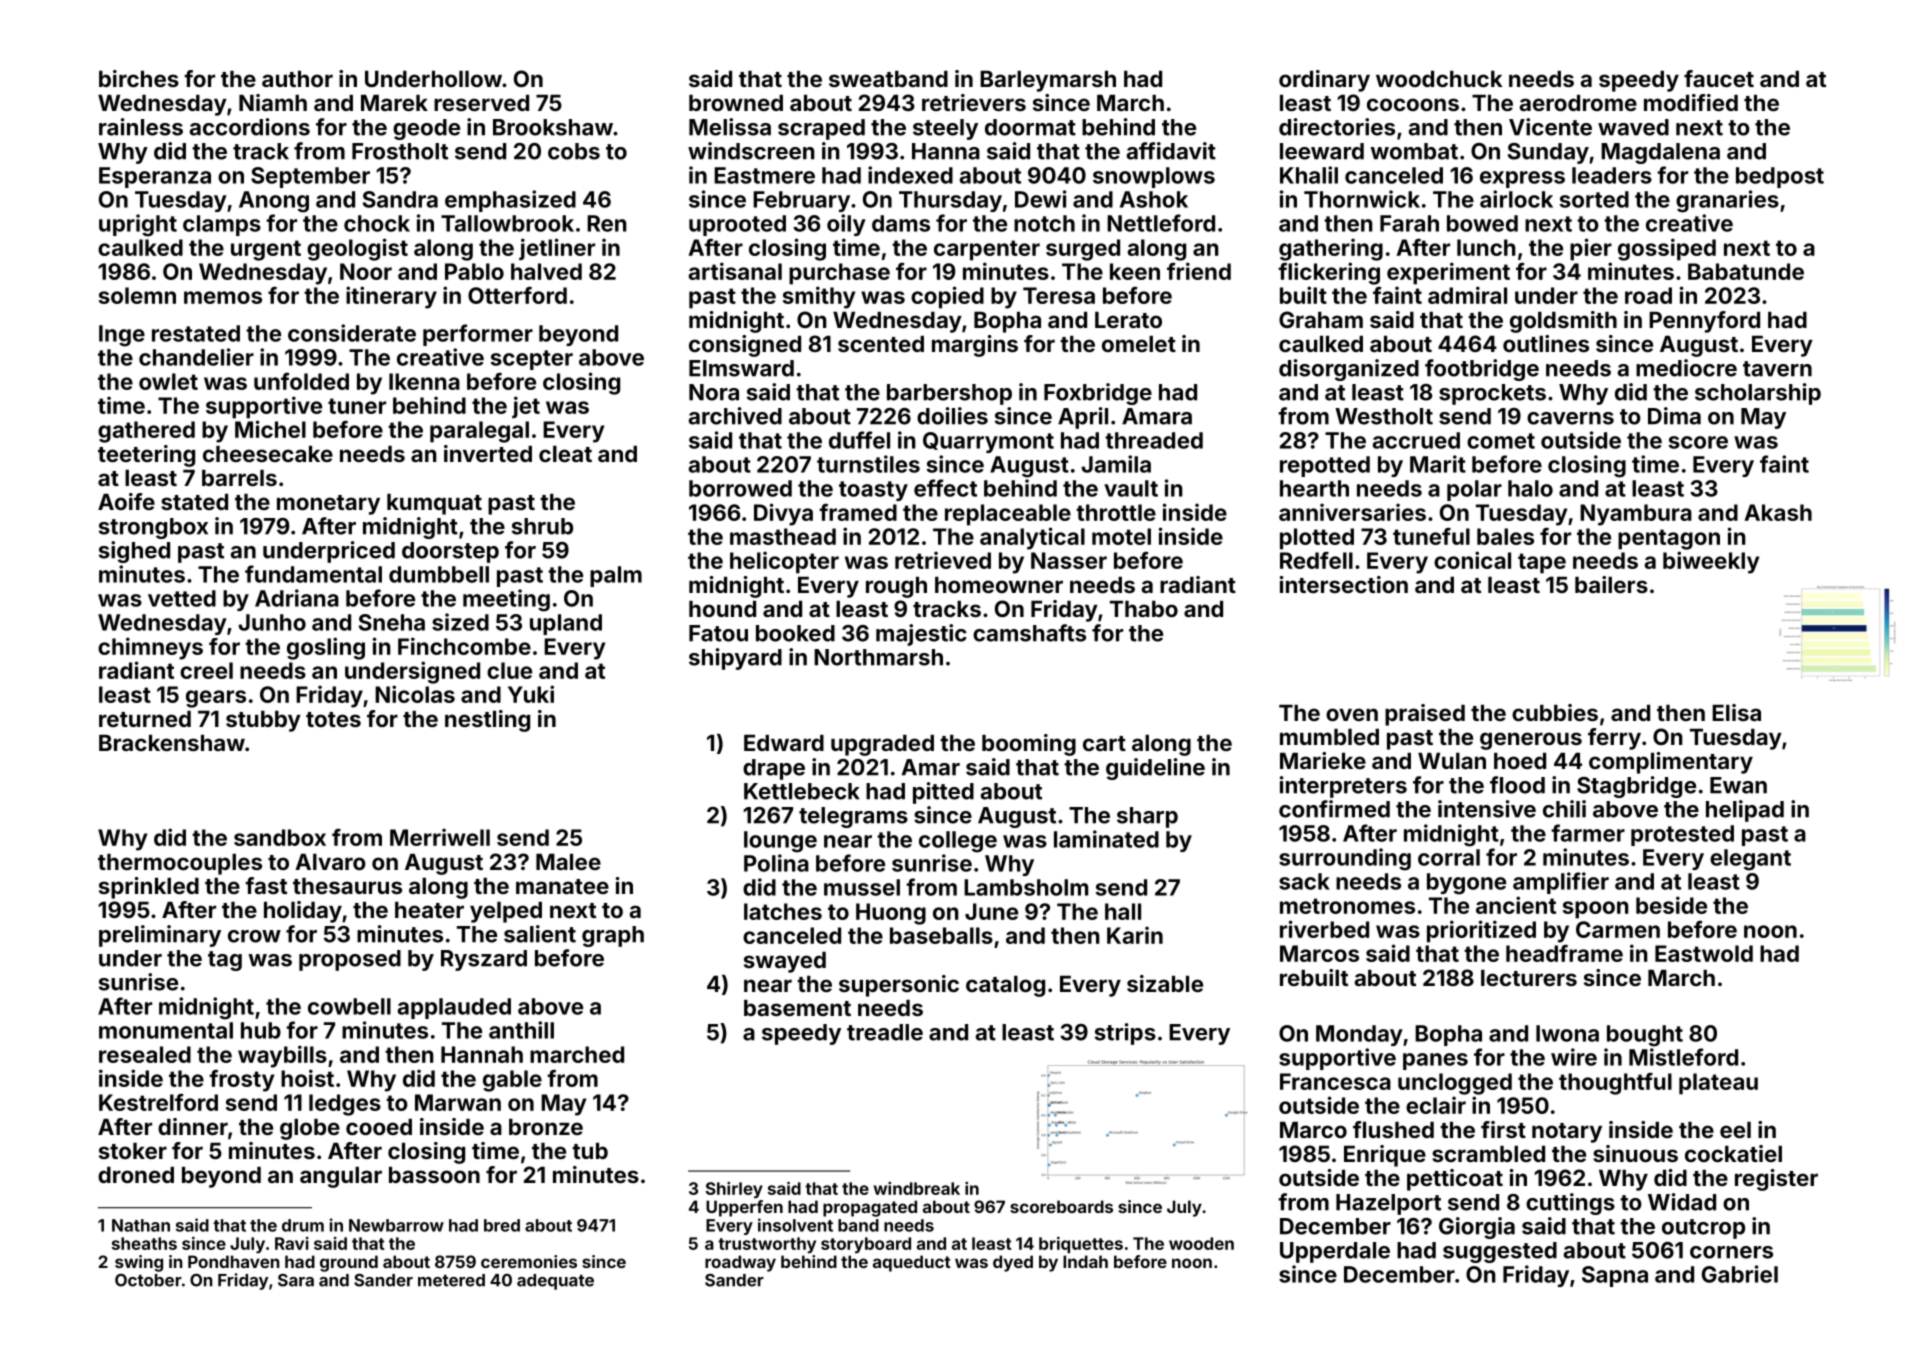 This screenshot has width=1926, height=1362. What do you see at coordinates (326, 648) in the screenshot?
I see `gosling` at bounding box center [326, 648].
